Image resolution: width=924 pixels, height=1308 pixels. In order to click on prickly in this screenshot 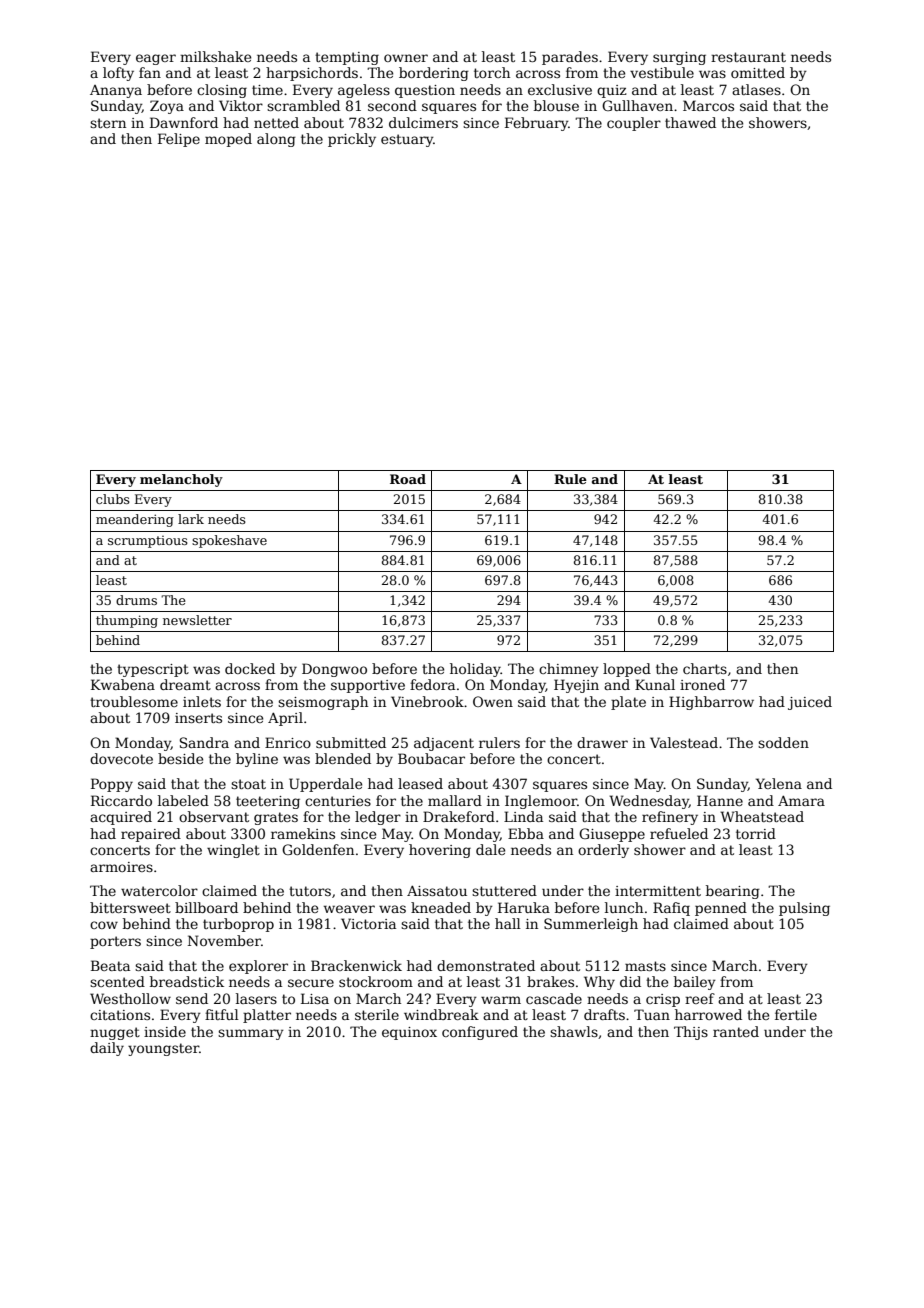, I will do `click(352, 140)`.
